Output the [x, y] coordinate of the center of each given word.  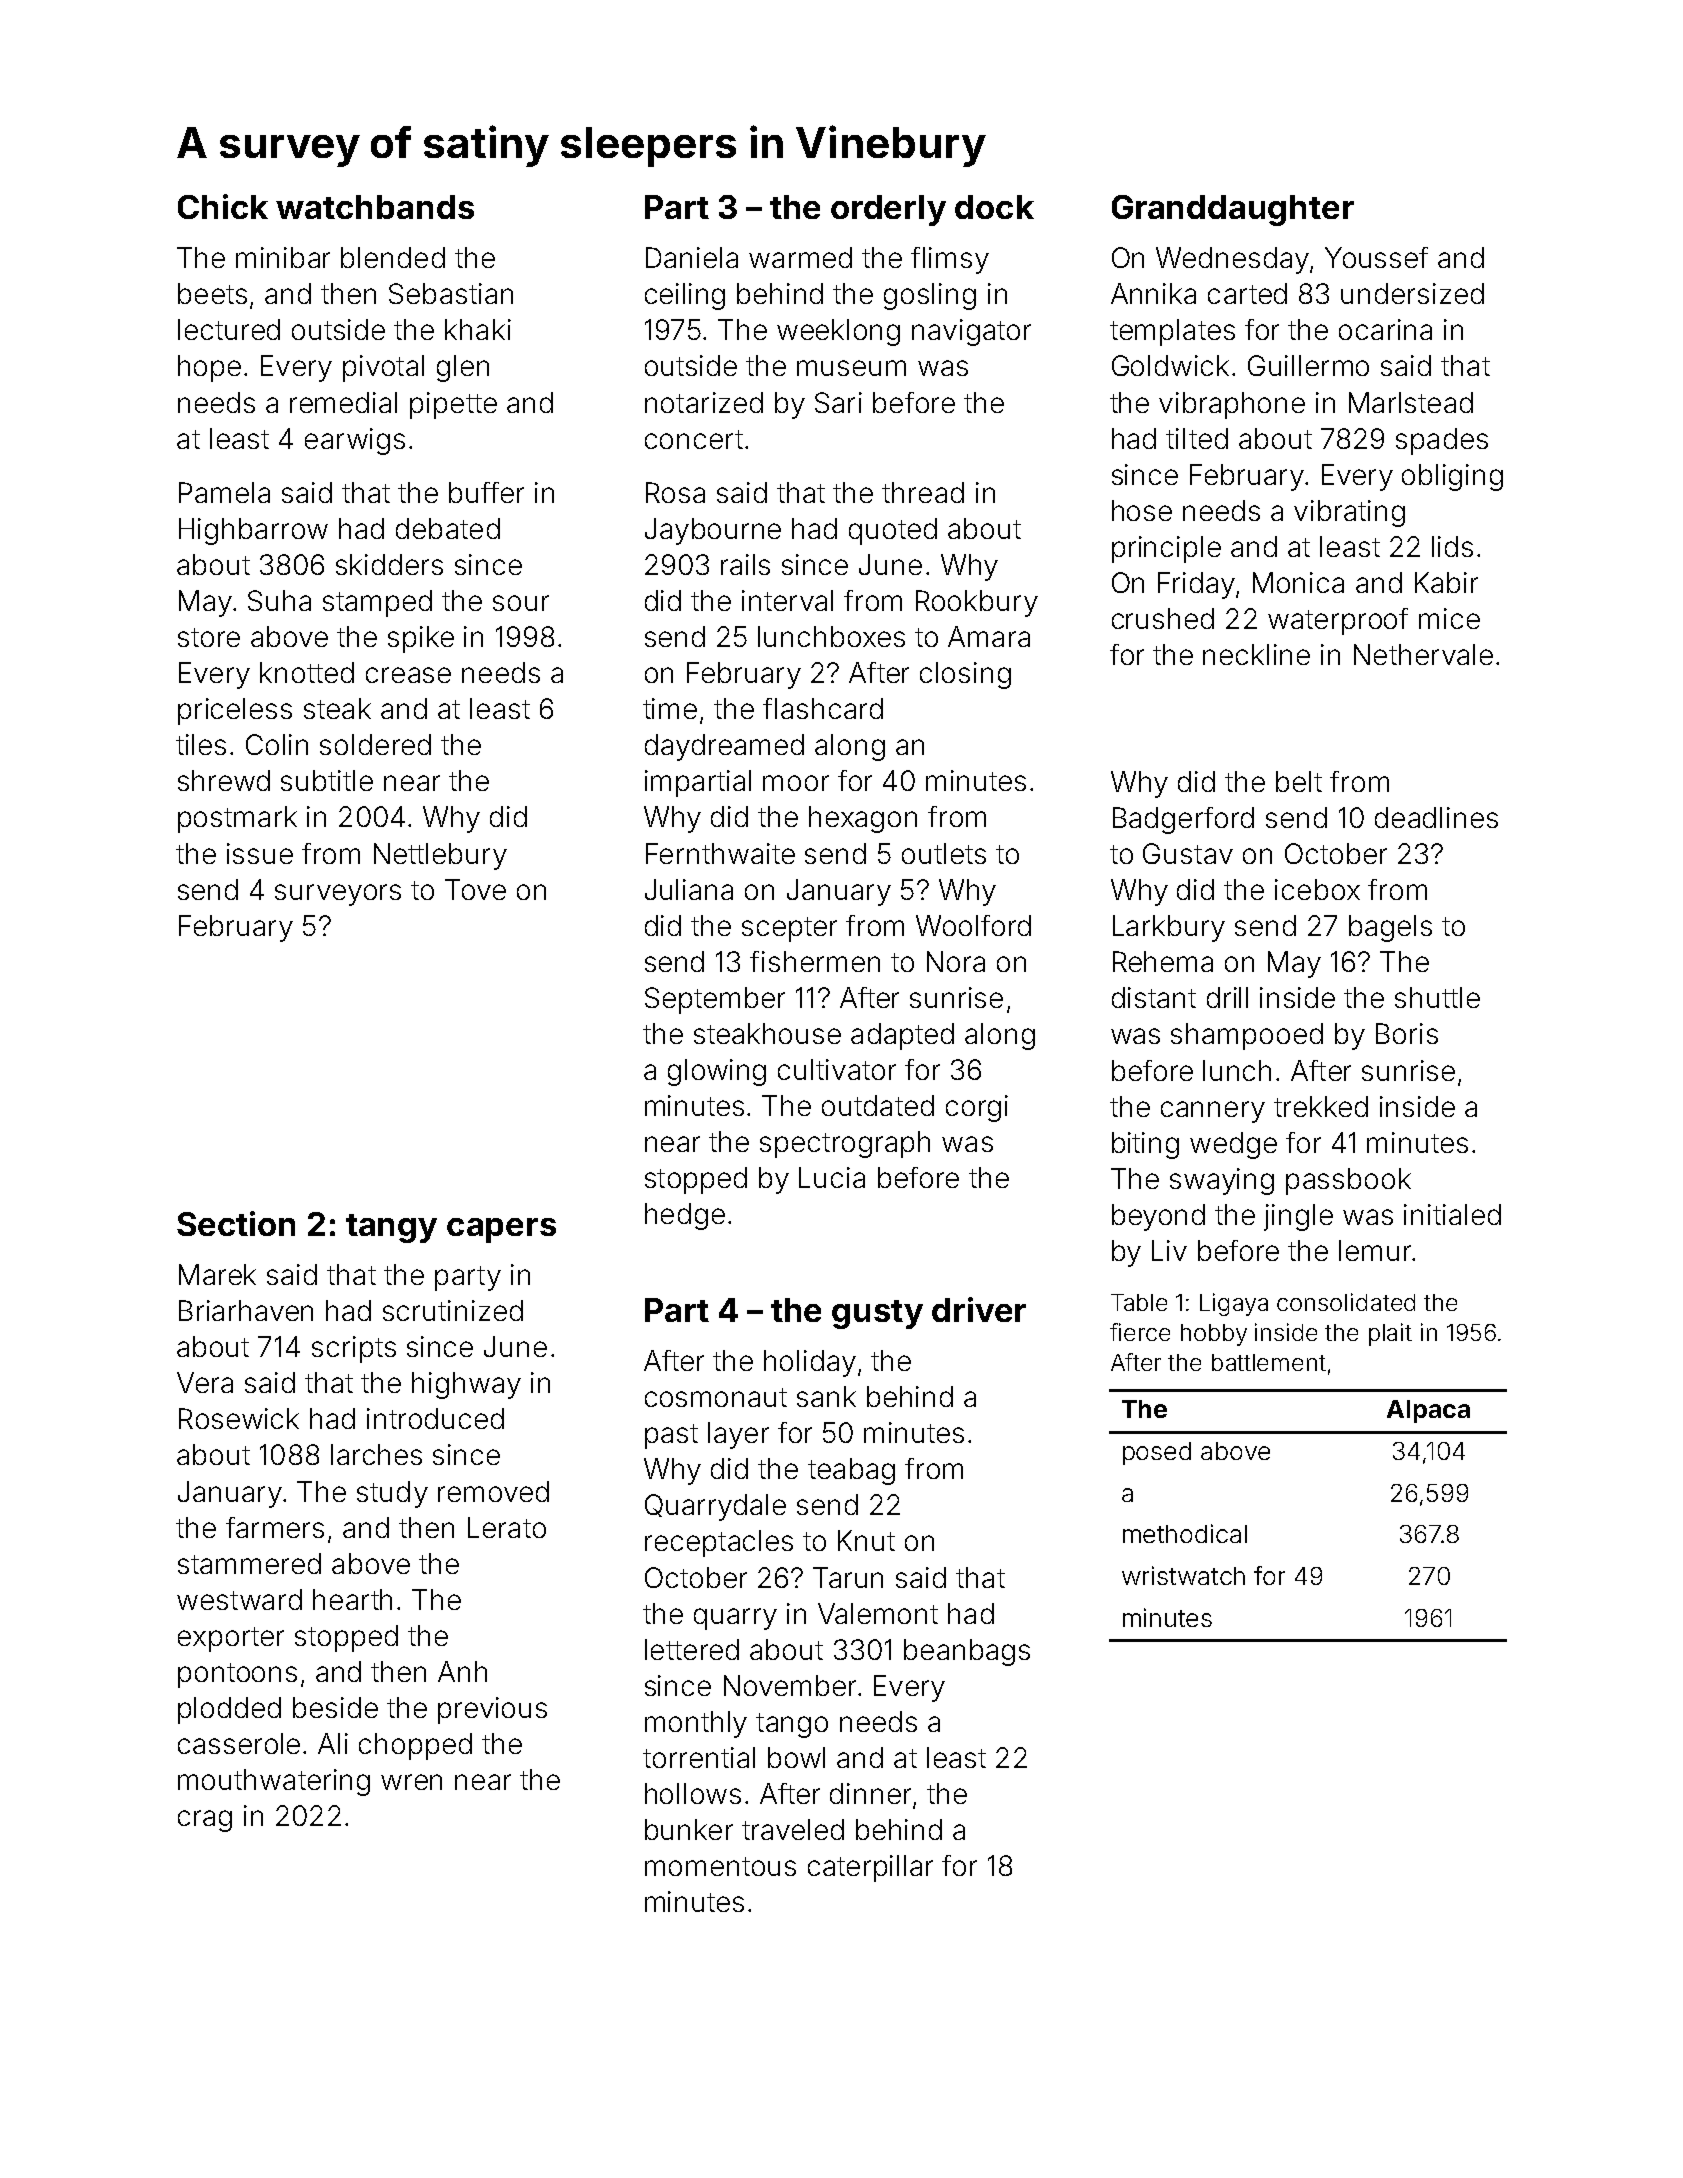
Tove [475, 889]
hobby [1214, 1335]
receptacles [719, 1543]
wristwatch [1183, 1575]
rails [745, 564]
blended [393, 257]
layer [738, 1435]
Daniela [692, 257]
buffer [486, 492]
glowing [717, 1072]
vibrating [1349, 513]
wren [411, 1782]
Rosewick [239, 1418]
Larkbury [1169, 928]
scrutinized [453, 1310]
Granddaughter [1233, 210]
